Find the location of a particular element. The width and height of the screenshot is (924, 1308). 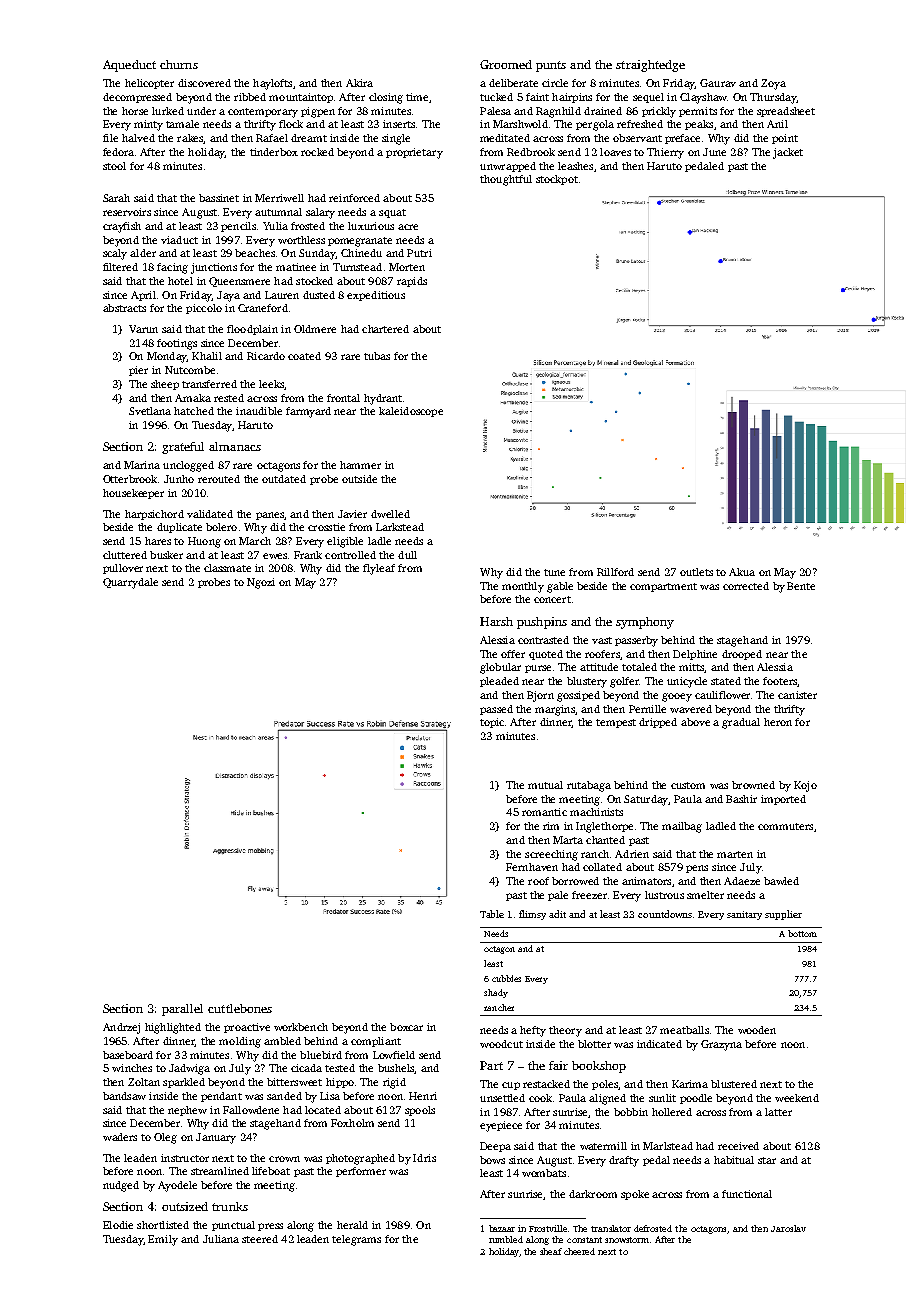

outdated is located at coordinates (284, 479).
